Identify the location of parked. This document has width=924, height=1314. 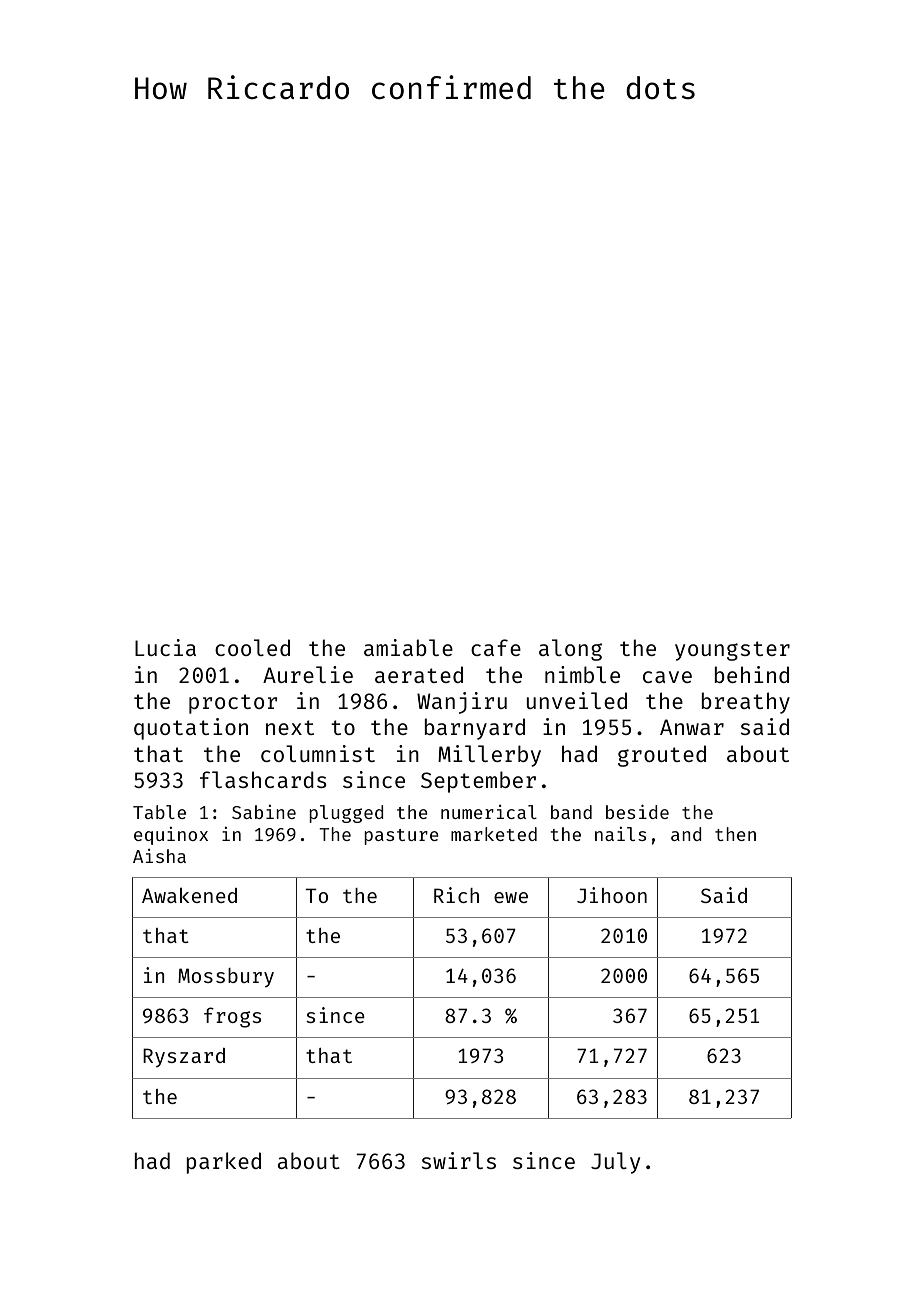
(223, 1163).
